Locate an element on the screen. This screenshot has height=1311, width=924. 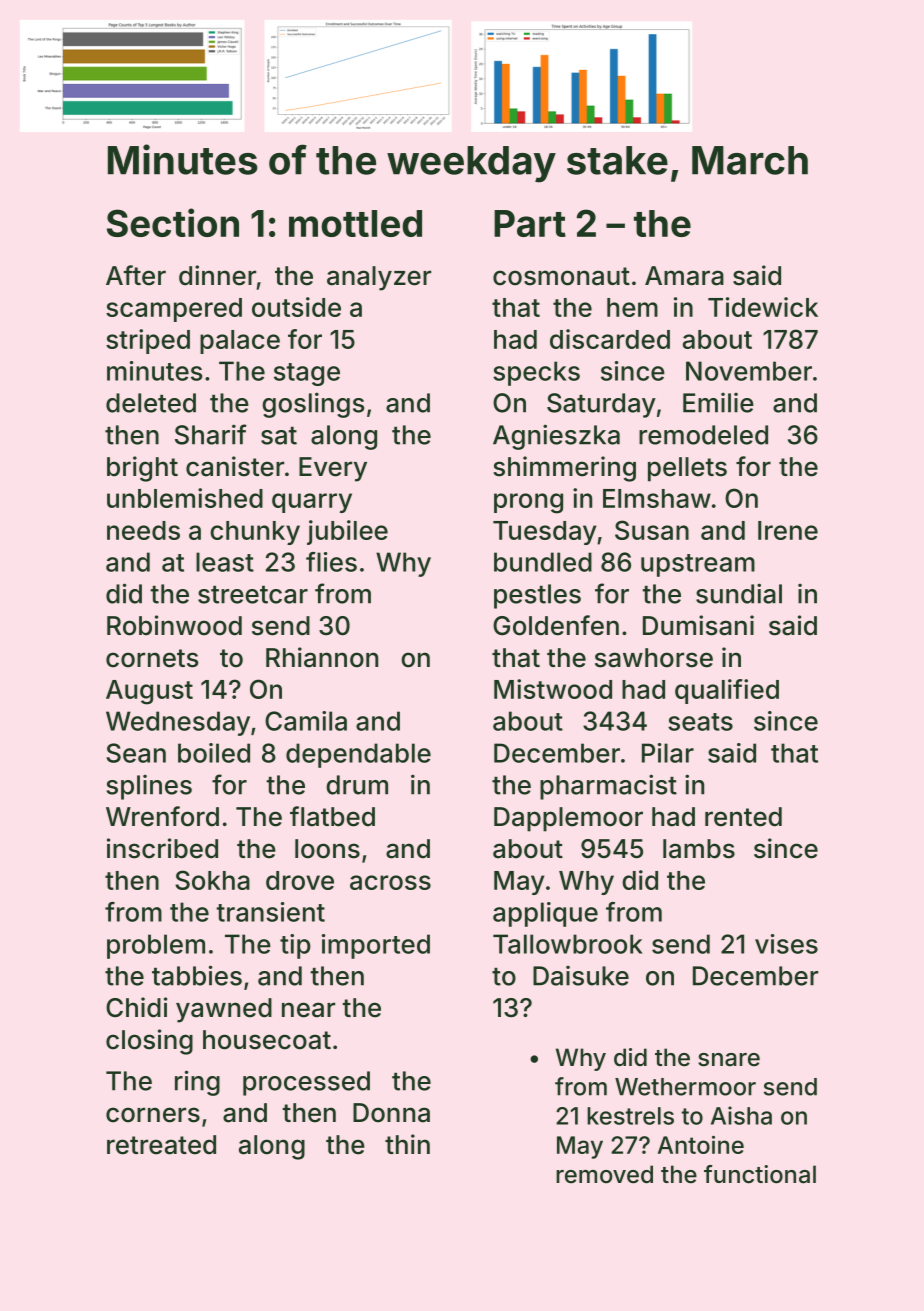
deleted is located at coordinates (151, 403).
